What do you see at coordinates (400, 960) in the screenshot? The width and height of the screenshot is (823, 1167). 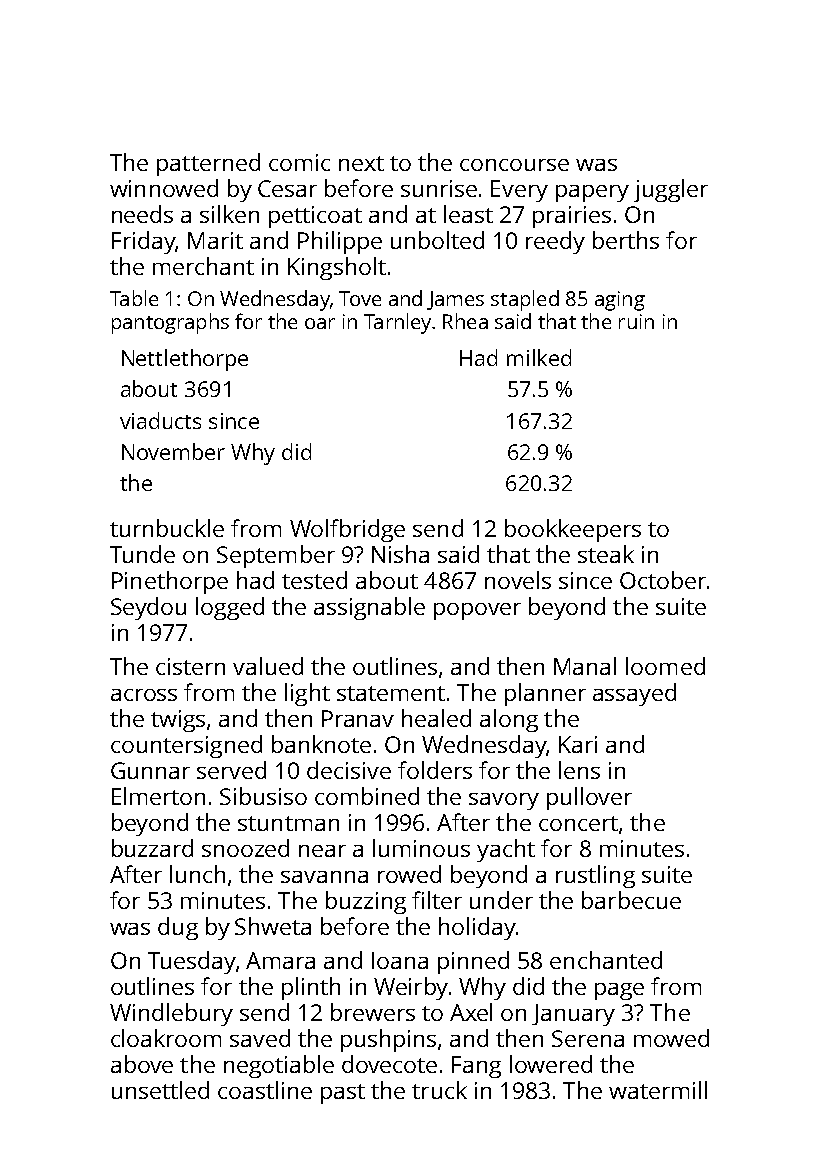 I see `Ioana` at bounding box center [400, 960].
